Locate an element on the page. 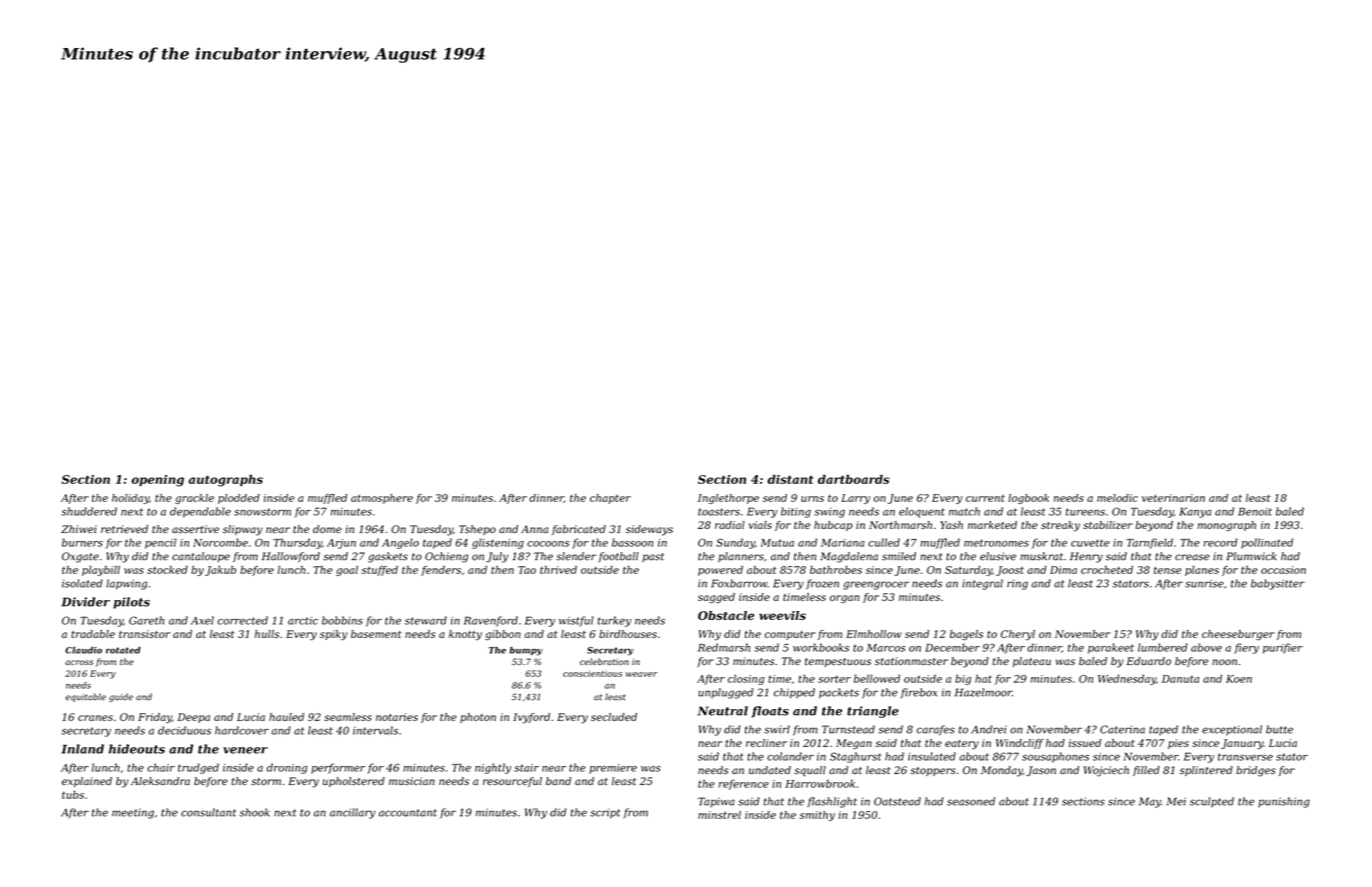 The image size is (1372, 887). Mariana is located at coordinates (843, 543).
